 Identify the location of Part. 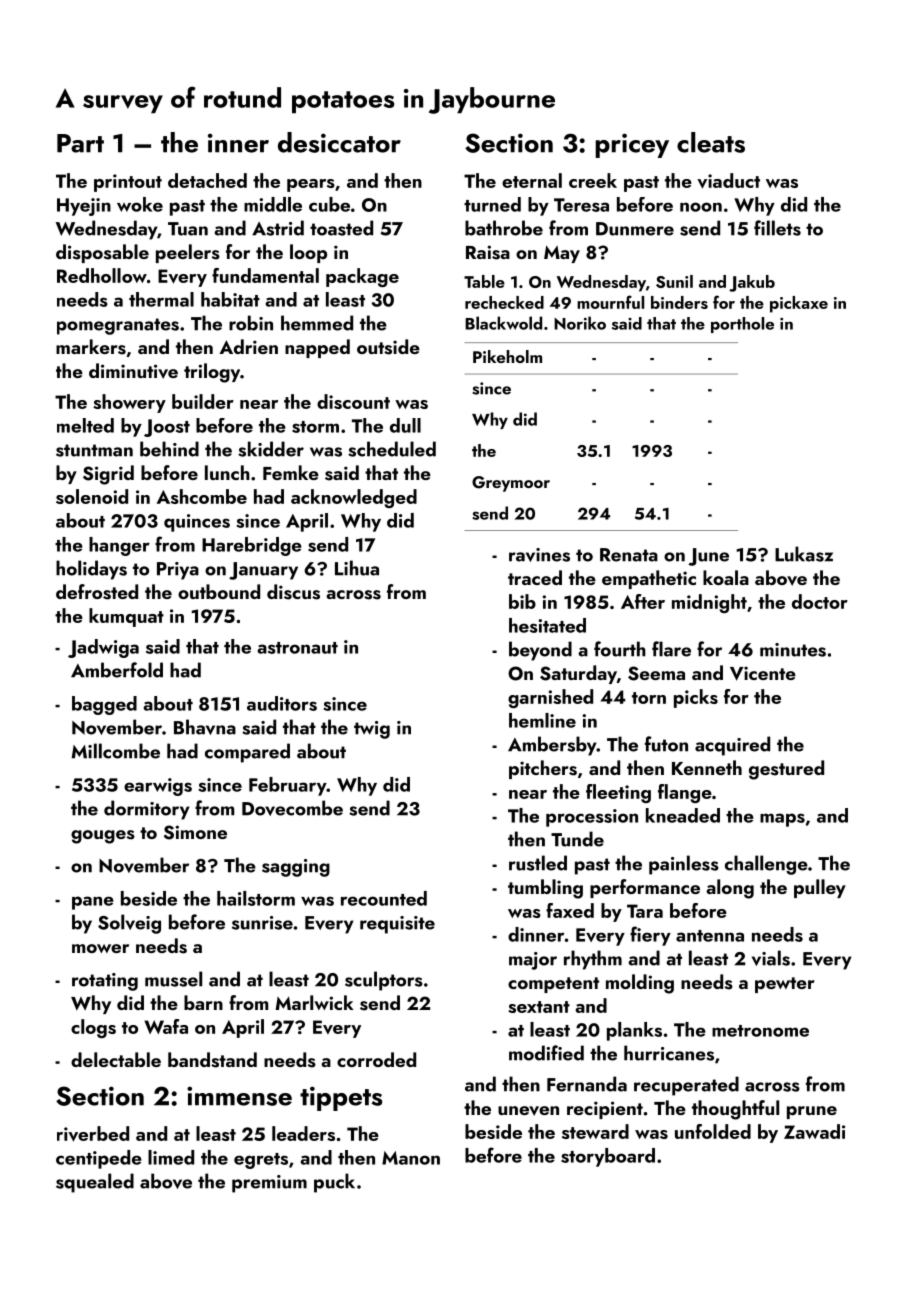
(80, 143).
